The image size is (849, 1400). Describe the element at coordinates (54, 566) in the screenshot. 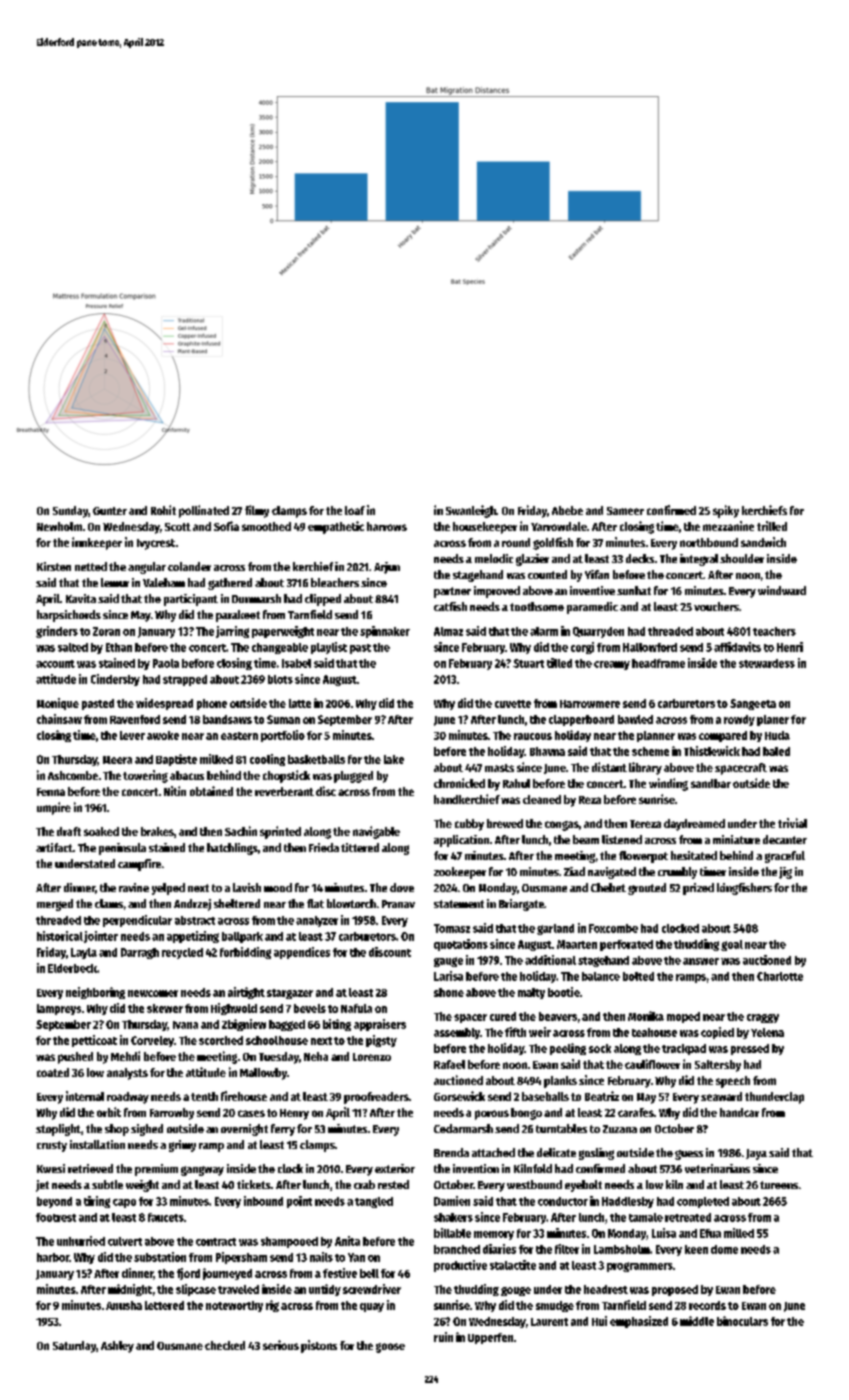

I see `Kirsten` at that location.
